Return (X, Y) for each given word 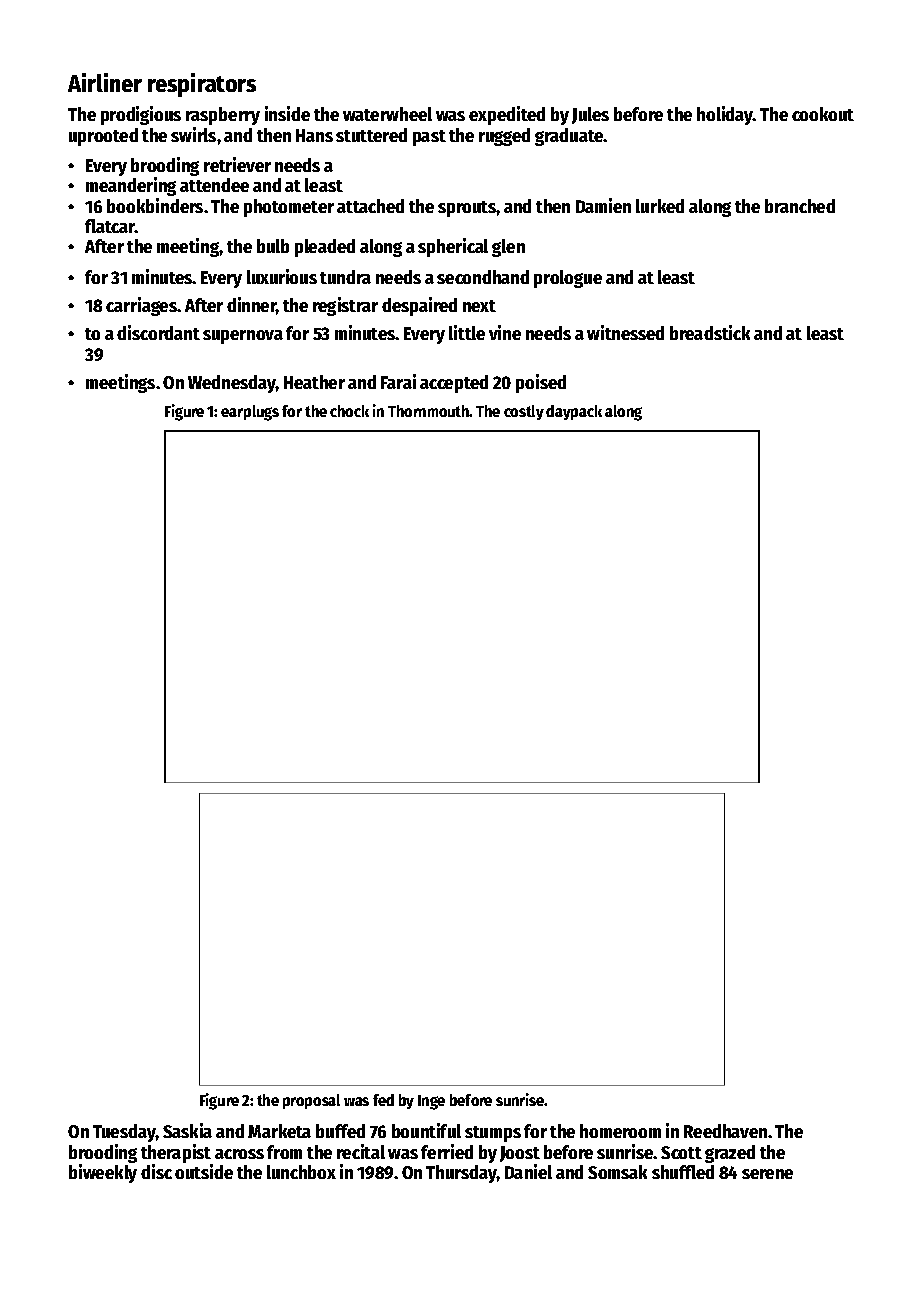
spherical (453, 247)
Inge (431, 1102)
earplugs (250, 413)
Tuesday (124, 1133)
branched (800, 206)
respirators (202, 85)
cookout (823, 114)
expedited (507, 115)
